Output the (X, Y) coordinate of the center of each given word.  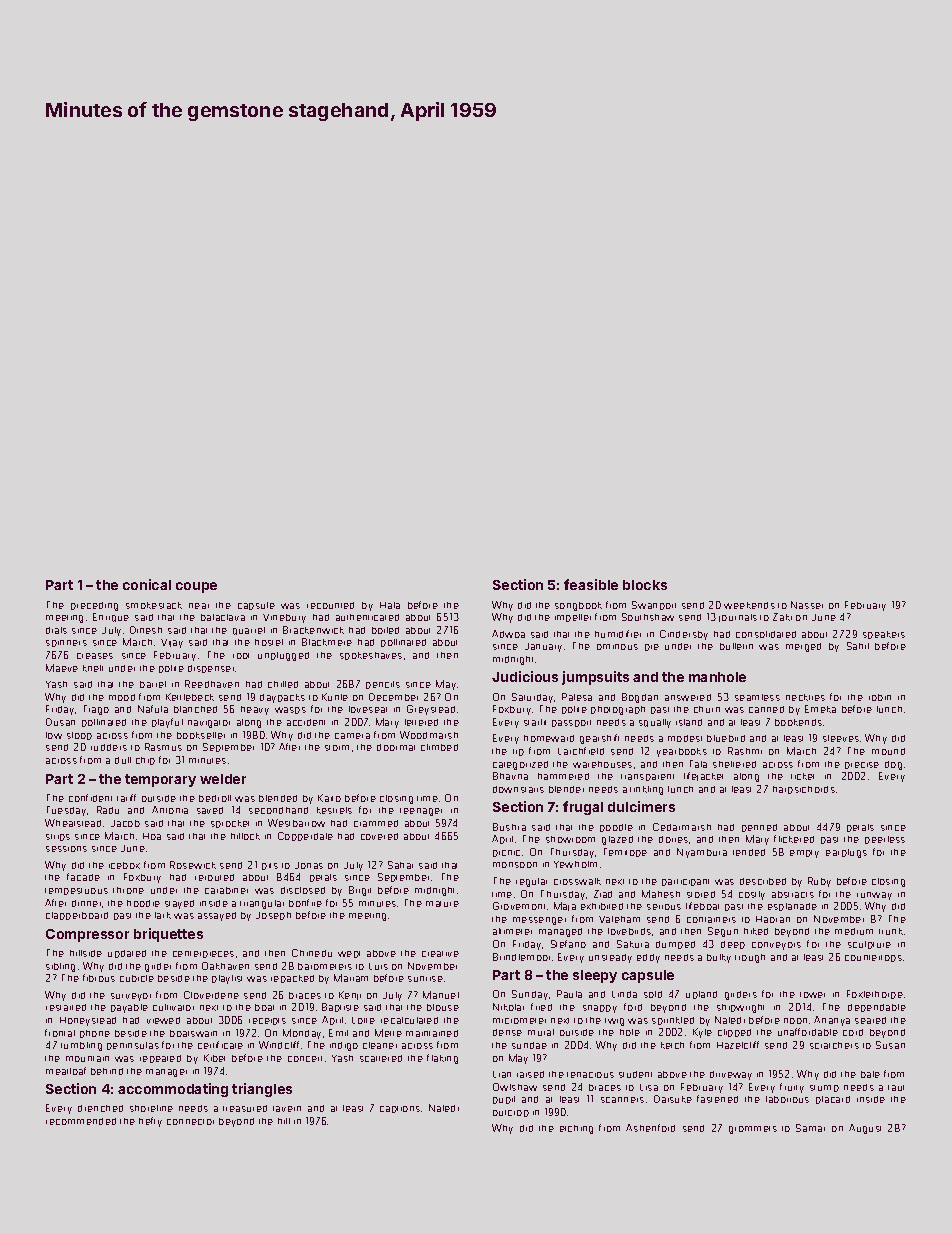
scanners (622, 1100)
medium (854, 931)
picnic (506, 853)
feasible (591, 584)
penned (759, 828)
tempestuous (76, 891)
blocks (645, 585)
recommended (81, 1121)
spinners (66, 643)
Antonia (170, 810)
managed (560, 932)
